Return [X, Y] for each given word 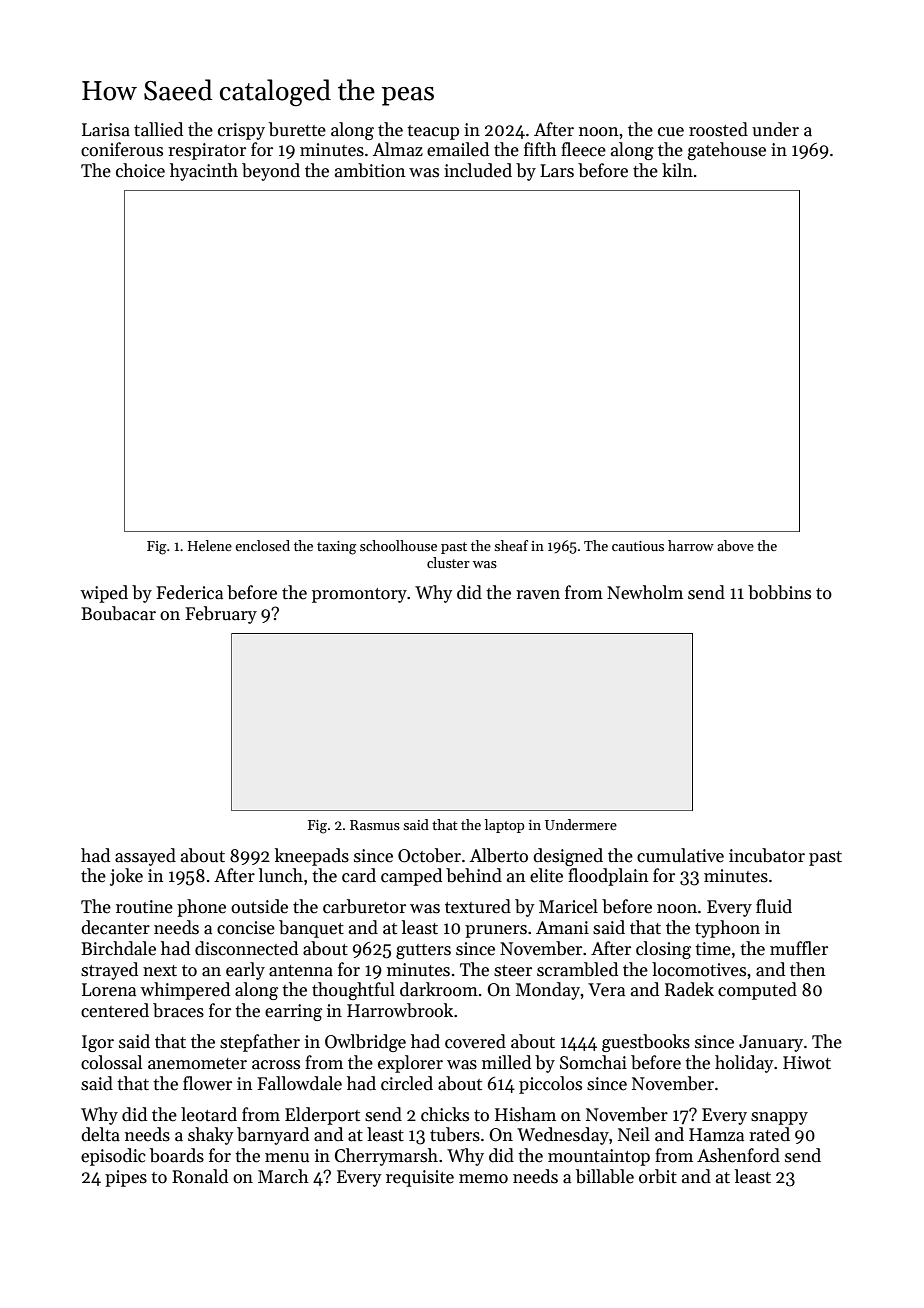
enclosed [262, 545]
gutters [423, 951]
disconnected [246, 948]
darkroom [439, 989]
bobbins [779, 592]
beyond [271, 172]
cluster [448, 562]
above [735, 545]
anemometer [197, 1064]
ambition [370, 170]
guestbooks [646, 1043]
